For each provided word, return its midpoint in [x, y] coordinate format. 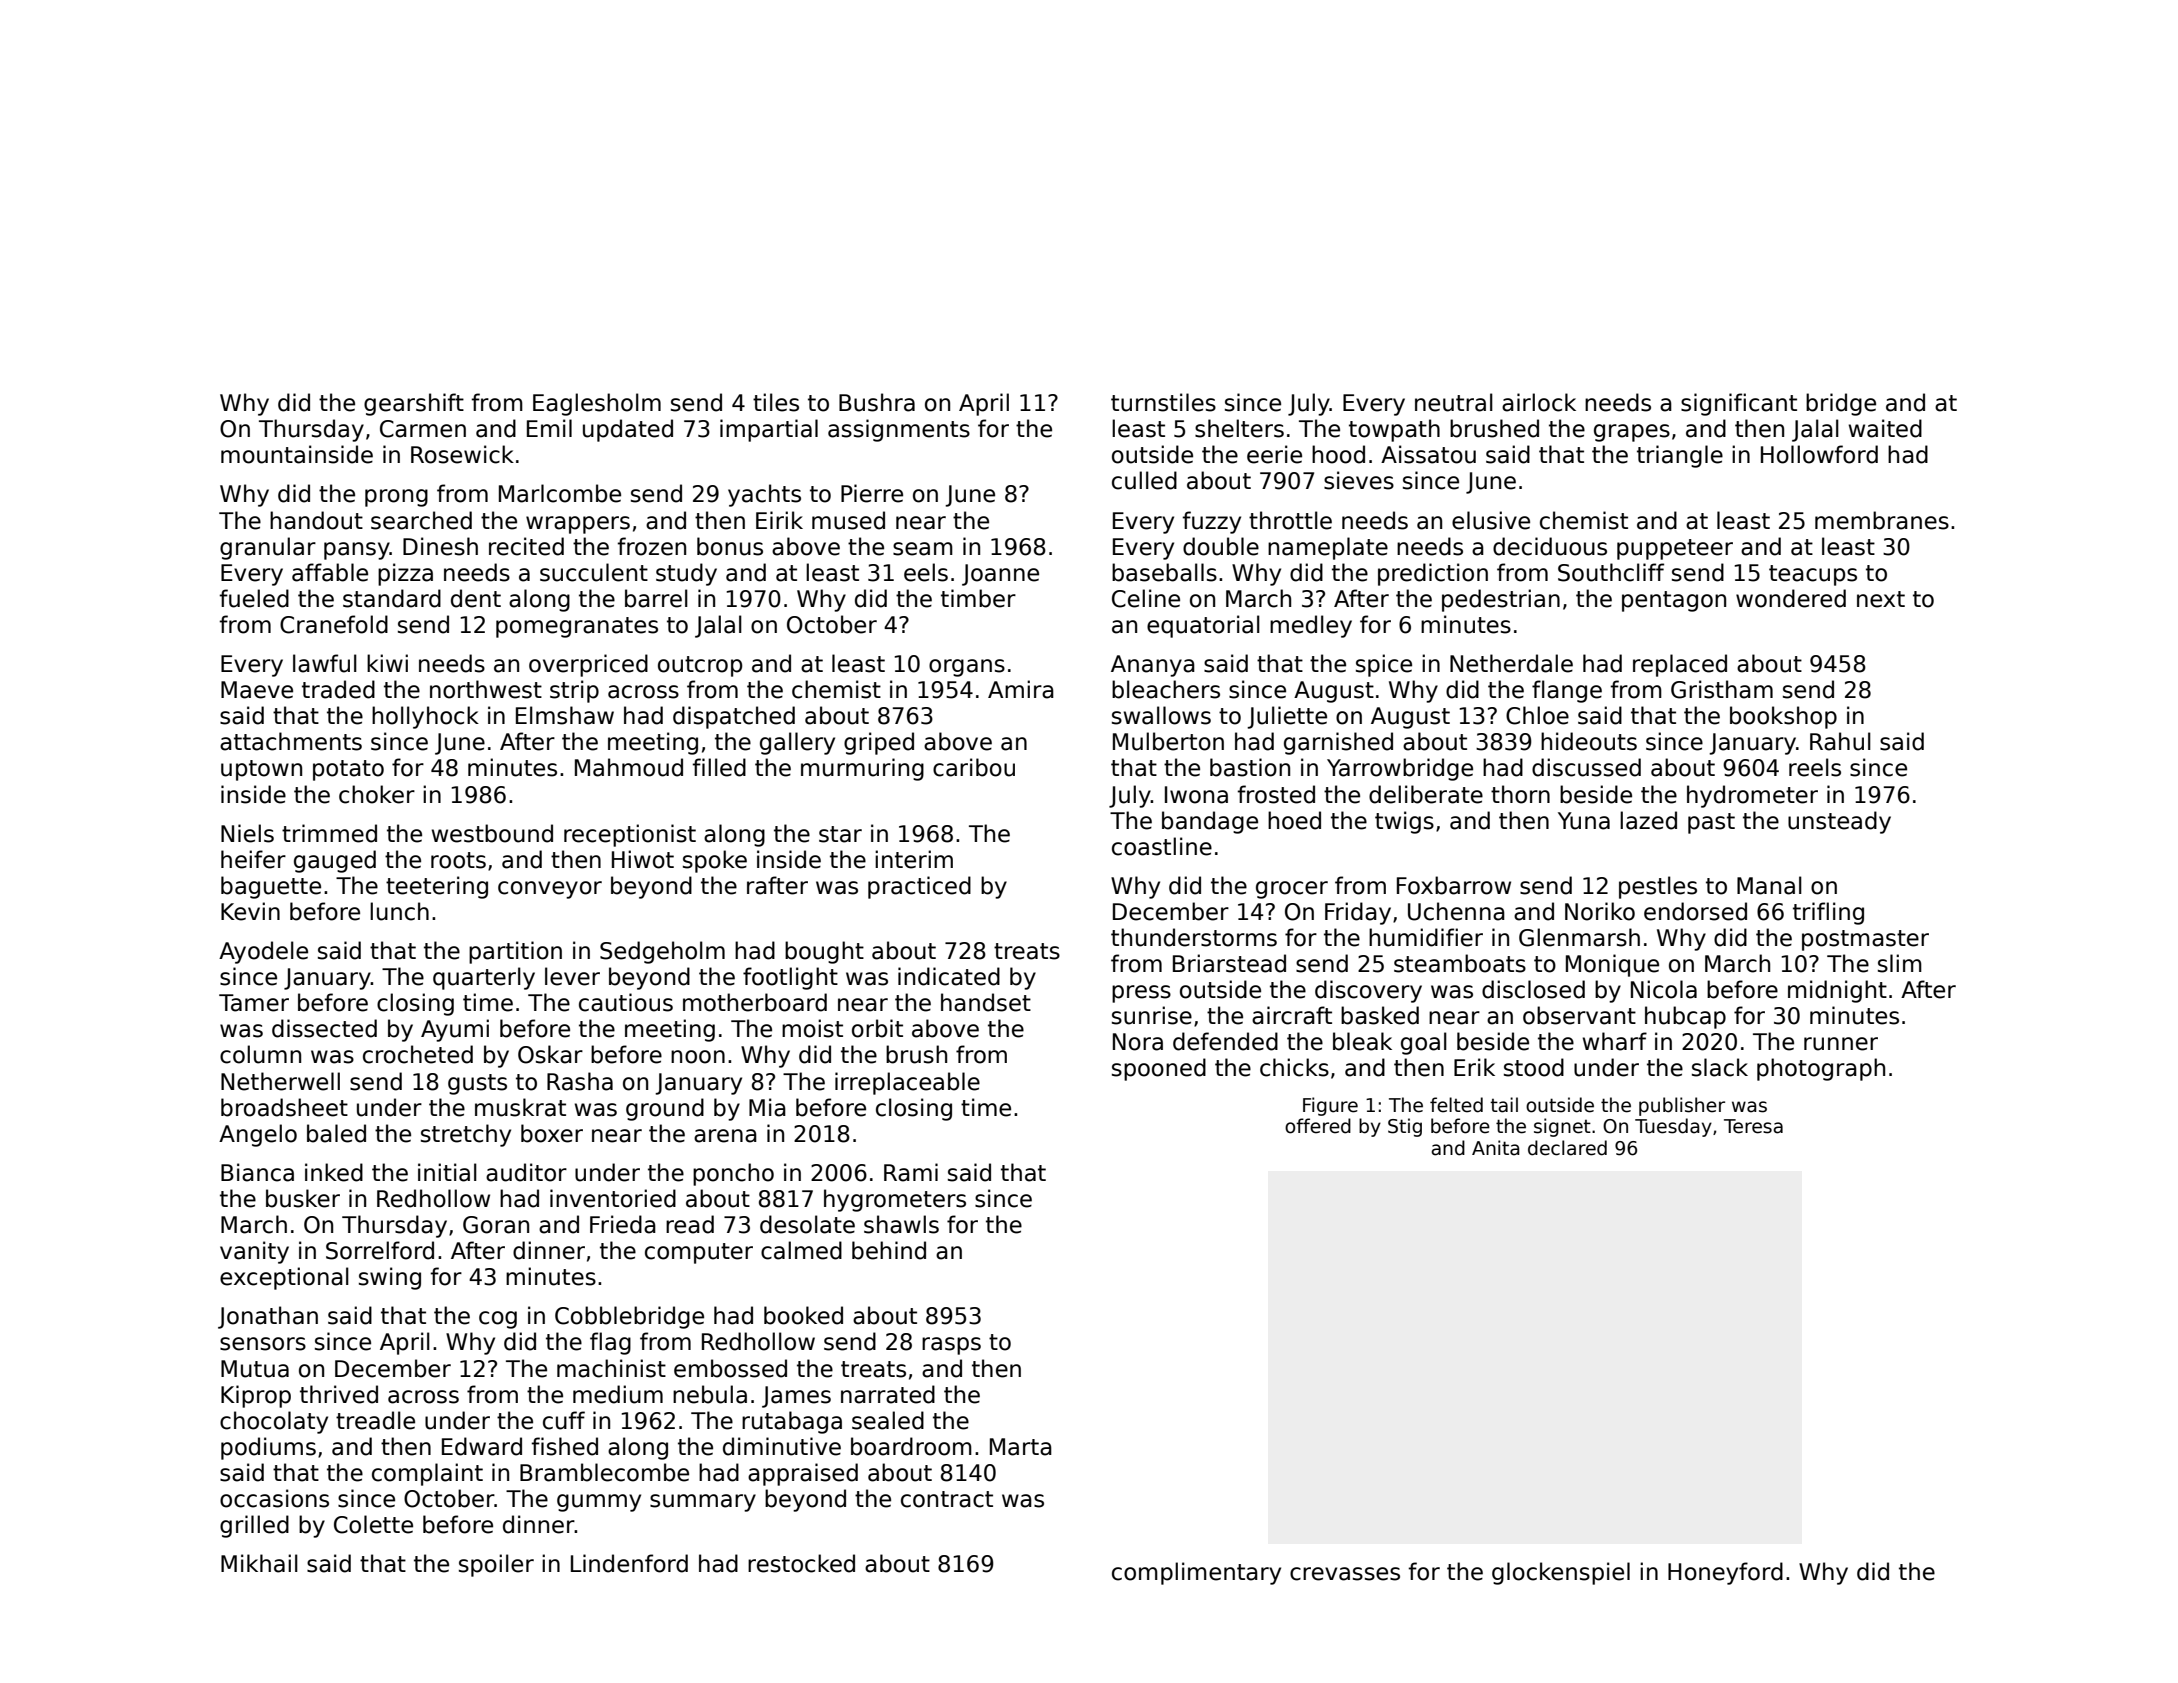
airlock [1539, 402]
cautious [626, 1002]
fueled [254, 598]
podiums [268, 1448]
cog [498, 1320]
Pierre [872, 493]
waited [1885, 428]
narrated [888, 1394]
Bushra [877, 402]
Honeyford [1725, 1573]
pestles [1658, 887]
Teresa [1753, 1126]
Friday [1358, 913]
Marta [1021, 1447]
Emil [549, 428]
